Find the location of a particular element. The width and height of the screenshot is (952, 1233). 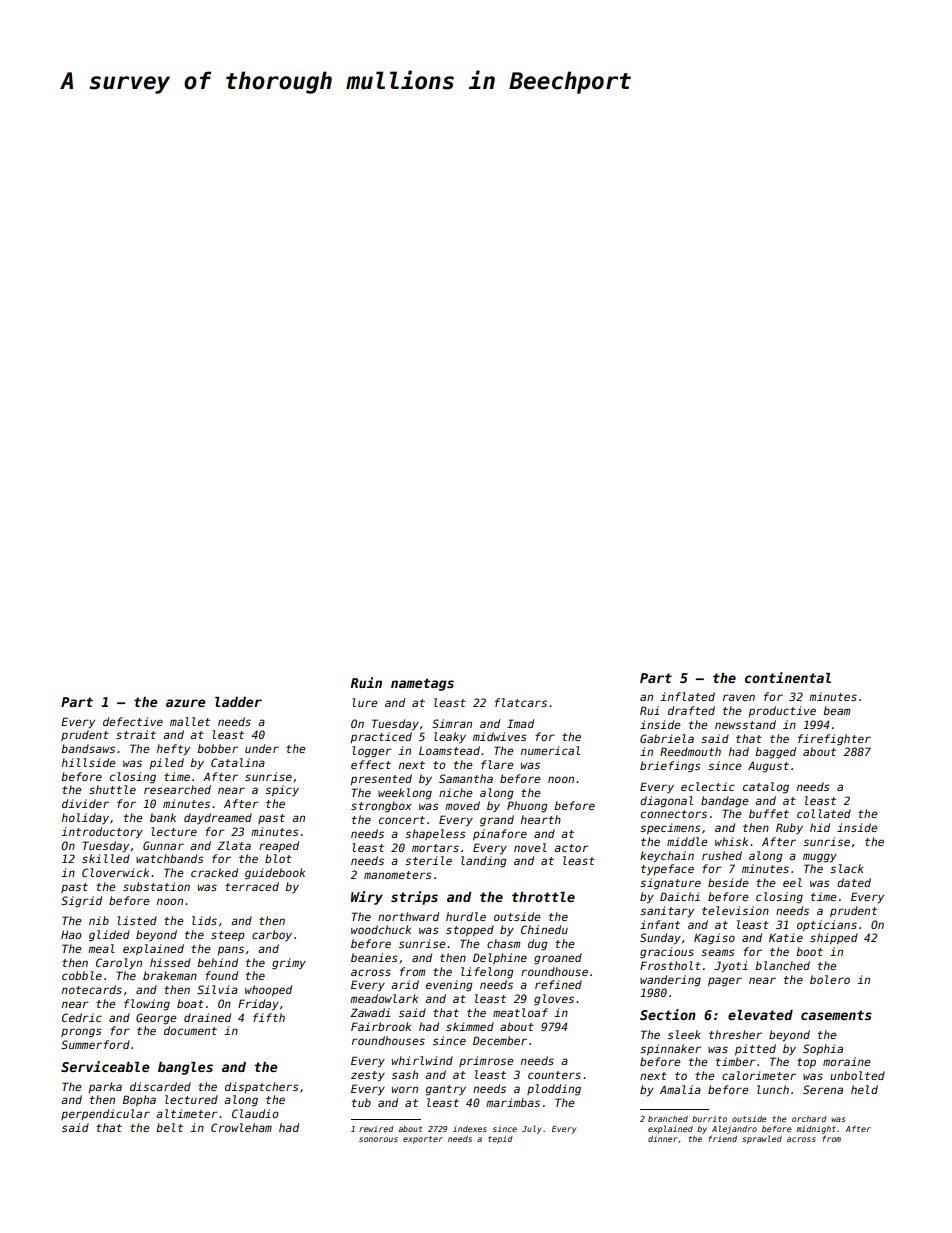

daydreamed is located at coordinates (218, 819).
